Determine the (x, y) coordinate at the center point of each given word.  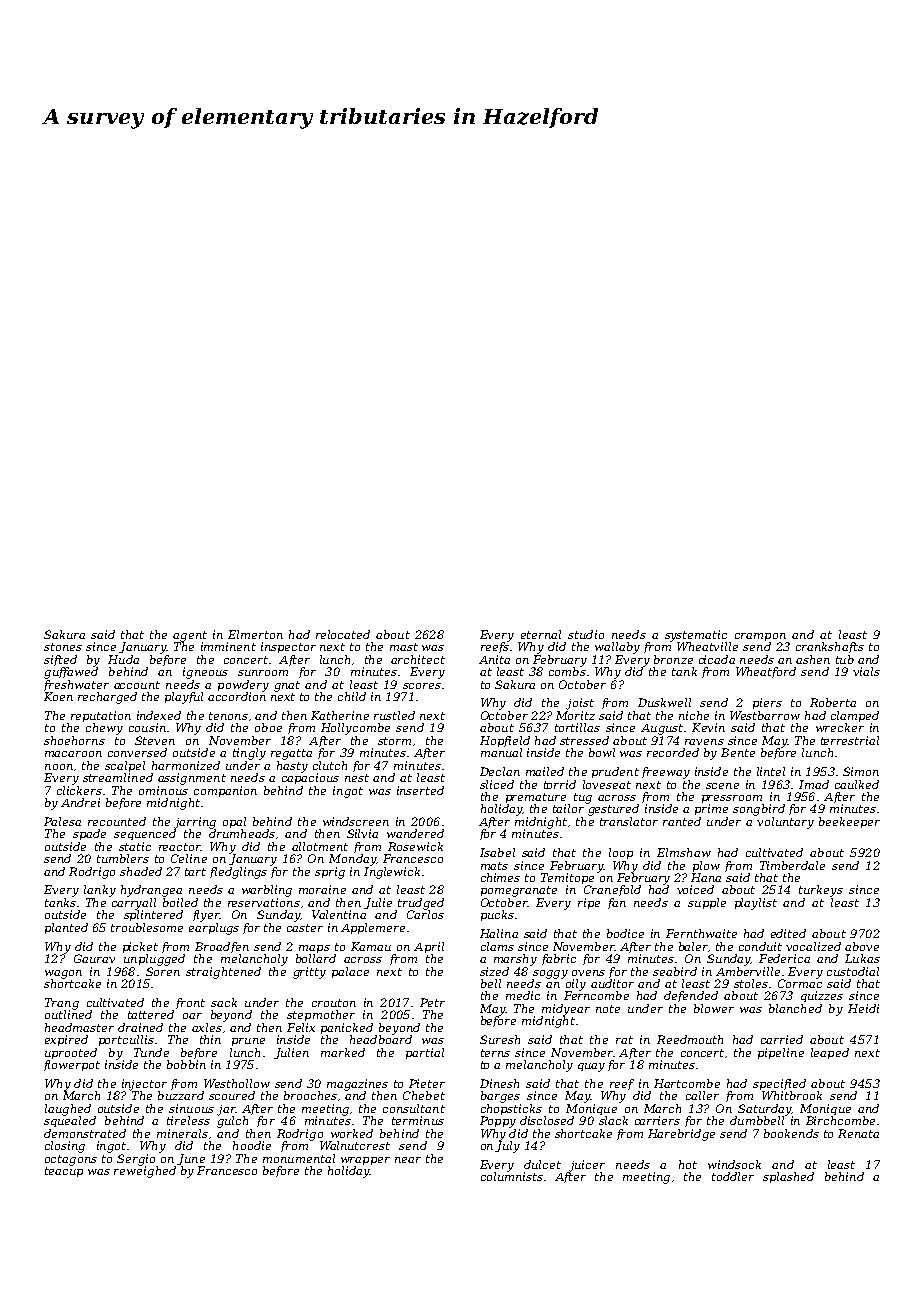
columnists (512, 1176)
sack (224, 1002)
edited (788, 933)
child (352, 696)
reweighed (145, 1172)
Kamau (371, 946)
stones (63, 647)
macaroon (73, 754)
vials (866, 671)
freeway (666, 773)
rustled (394, 715)
